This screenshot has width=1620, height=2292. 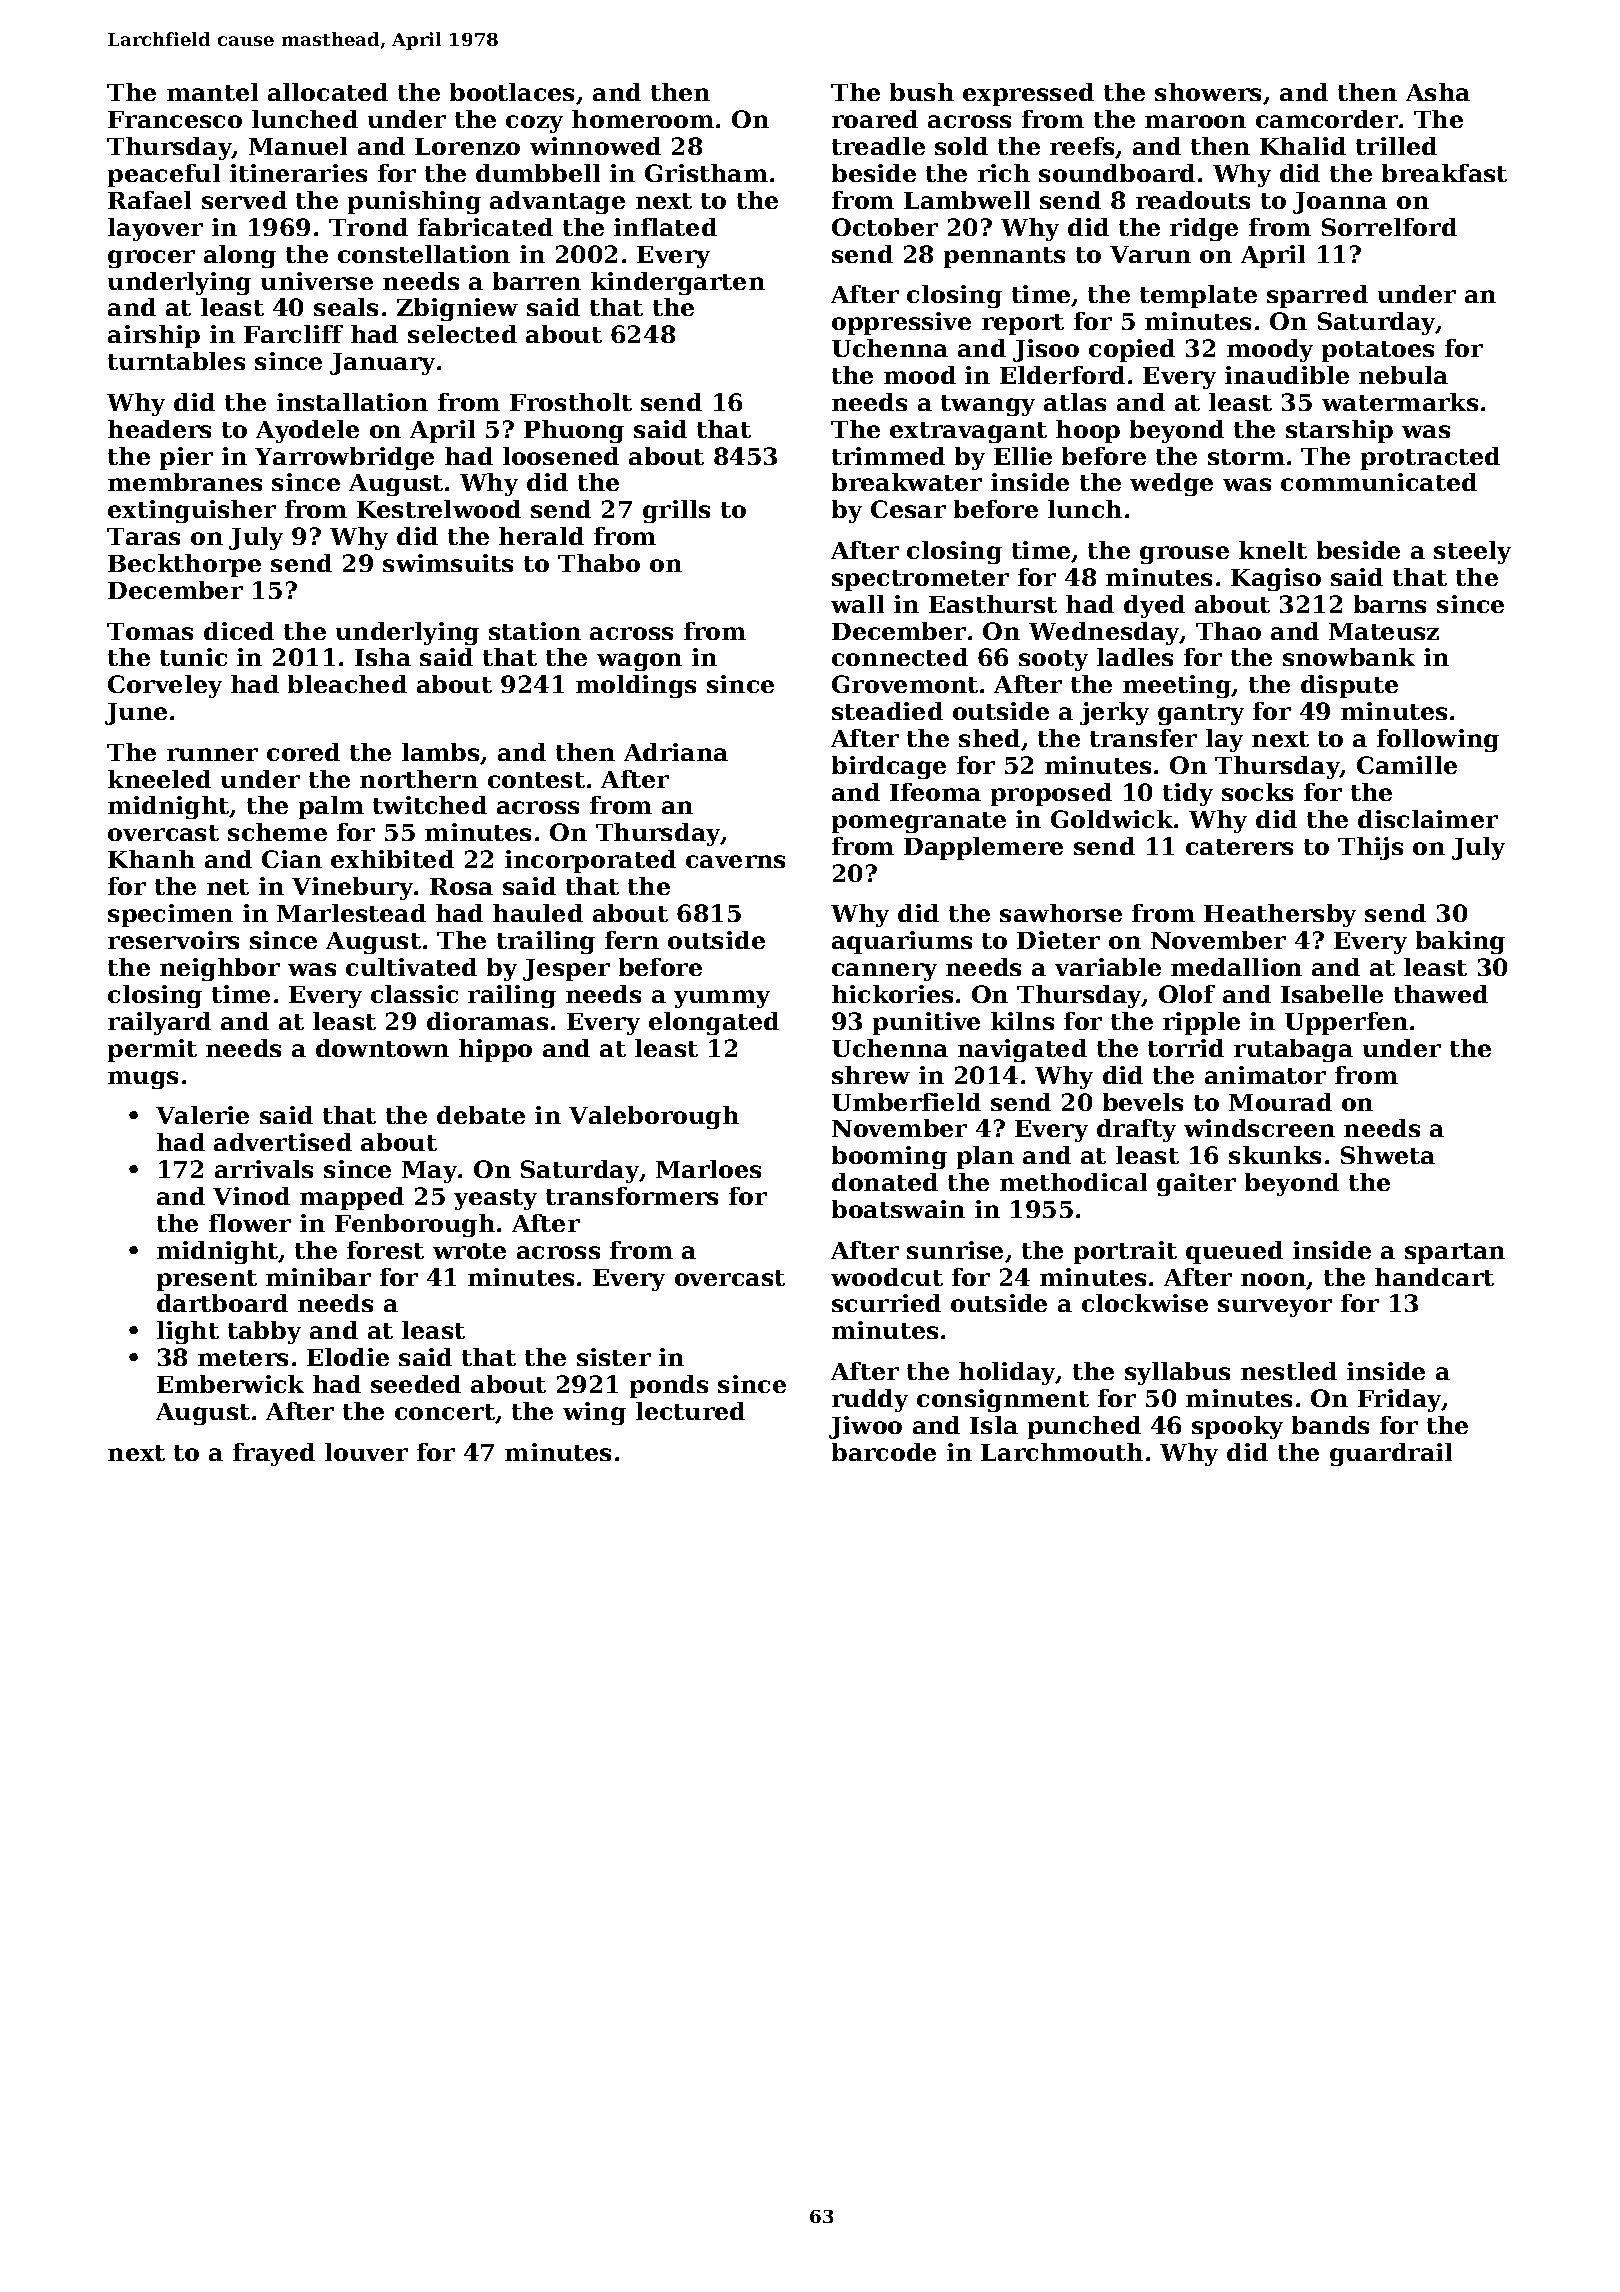 I want to click on Asha, so click(x=1438, y=92).
